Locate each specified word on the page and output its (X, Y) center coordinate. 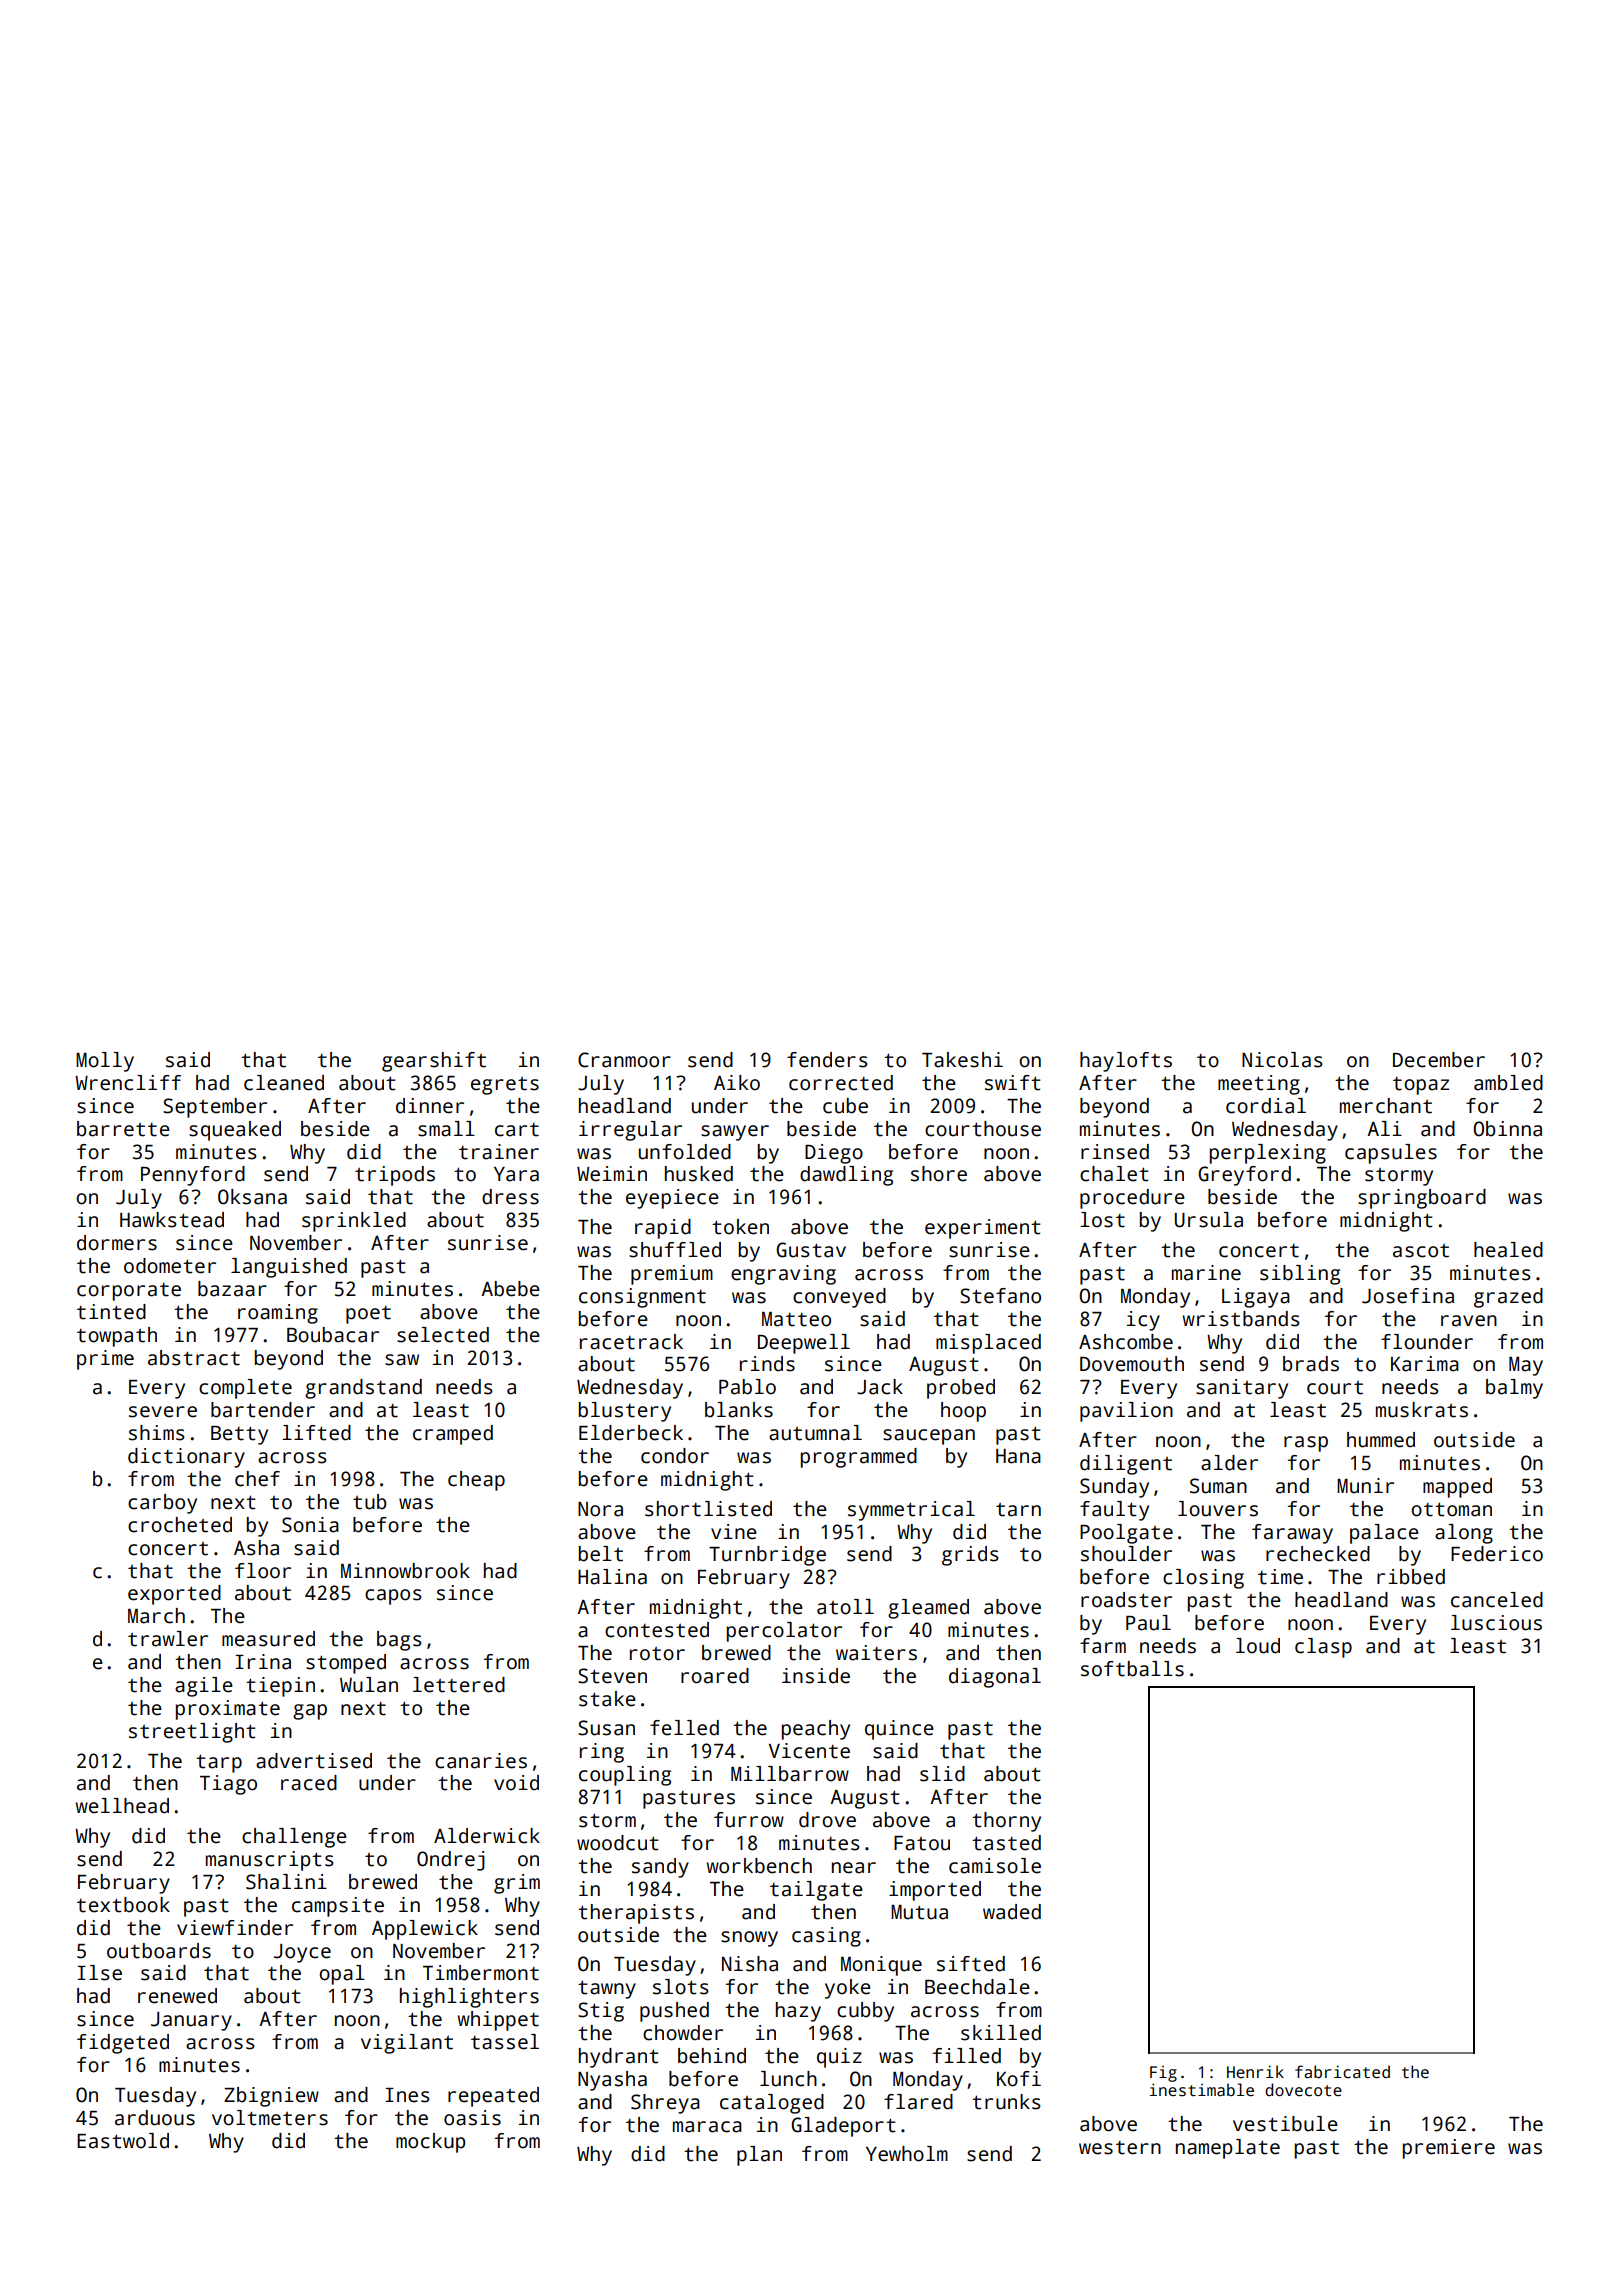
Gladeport (843, 2127)
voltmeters (270, 2118)
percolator (784, 1632)
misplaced (988, 1344)
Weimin (612, 1174)
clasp (1323, 1648)
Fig (1163, 2074)
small (446, 1129)
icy (1143, 1321)
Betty (239, 1435)
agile (204, 1687)
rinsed (1115, 1152)
